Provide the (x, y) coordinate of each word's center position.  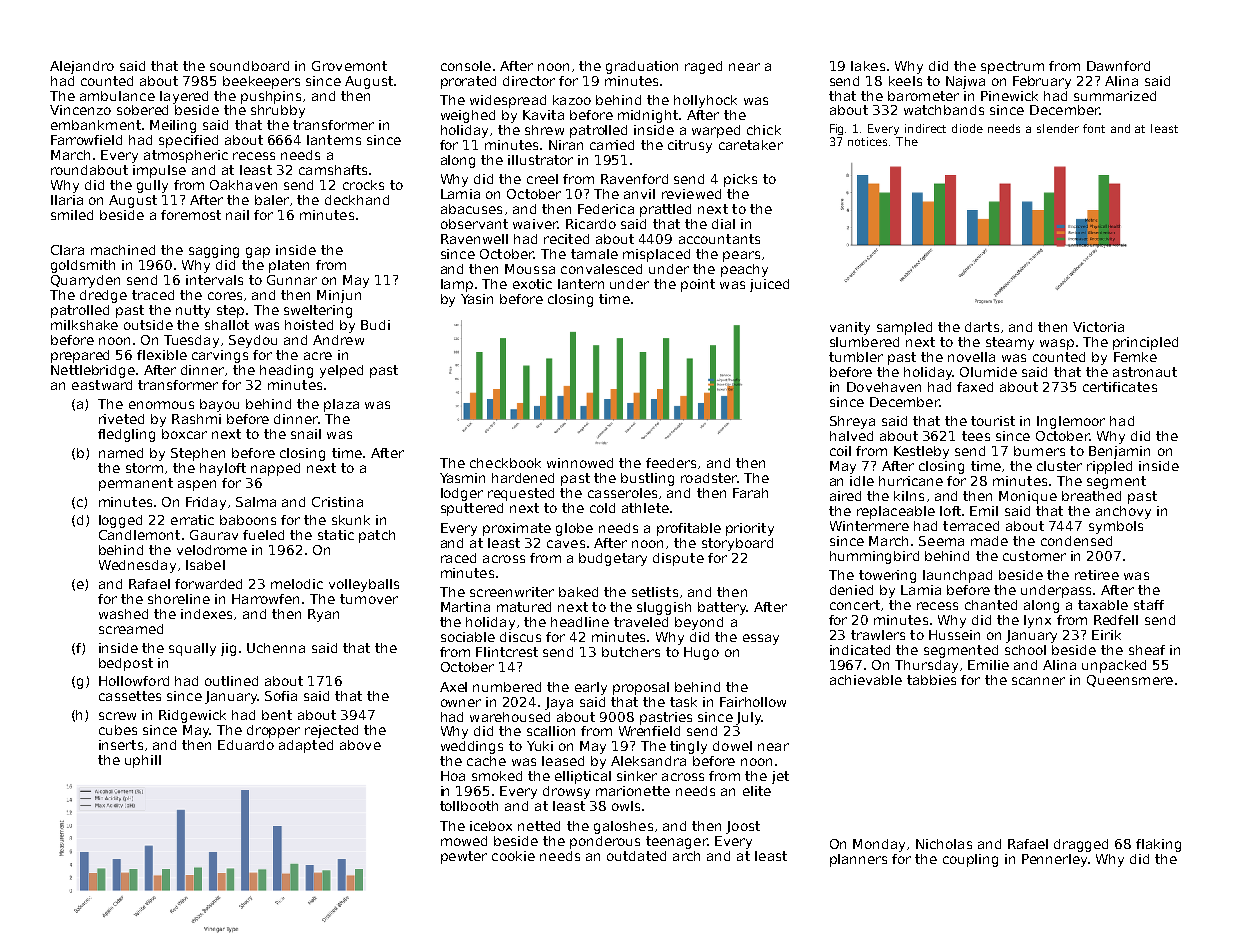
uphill (143, 761)
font (1094, 128)
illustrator (540, 160)
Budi (375, 325)
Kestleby (921, 452)
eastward (102, 385)
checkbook (505, 463)
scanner (1038, 681)
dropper (273, 731)
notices (867, 141)
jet (780, 777)
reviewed (691, 194)
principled (1145, 343)
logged (120, 521)
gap (258, 252)
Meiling (173, 126)
